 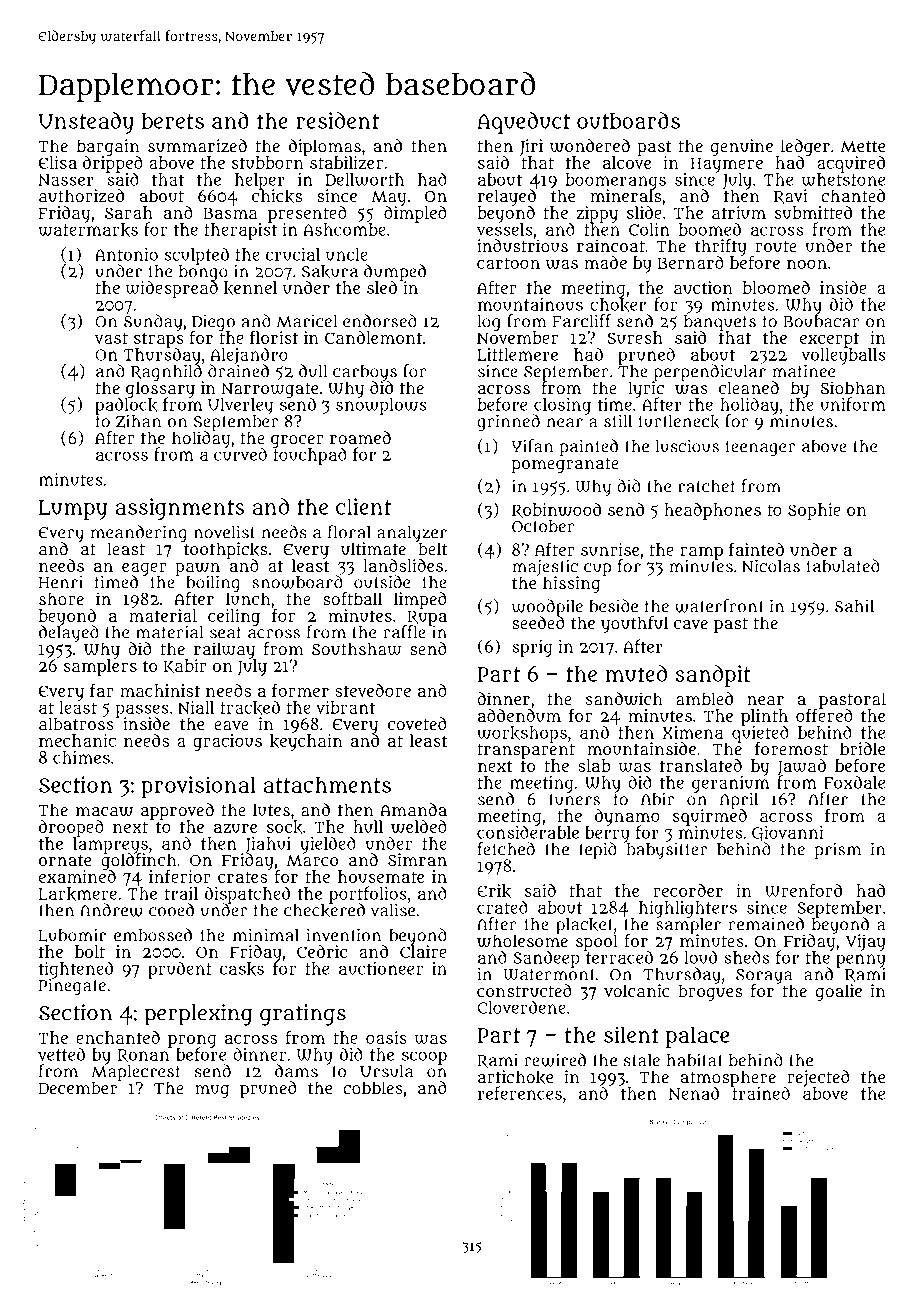 What do you see at coordinates (862, 748) in the image?
I see `bridle` at bounding box center [862, 748].
